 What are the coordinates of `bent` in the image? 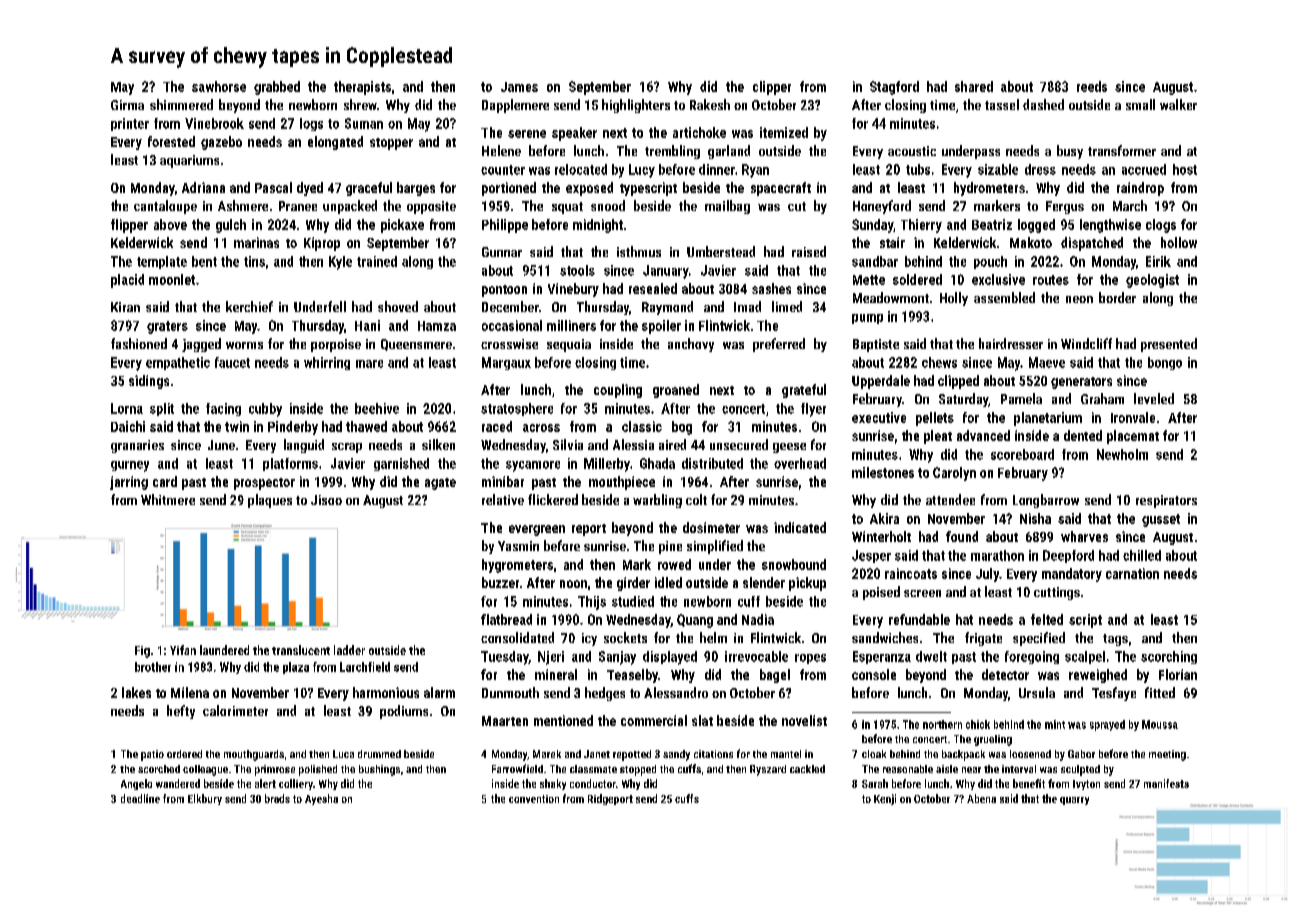 It's located at (204, 261).
